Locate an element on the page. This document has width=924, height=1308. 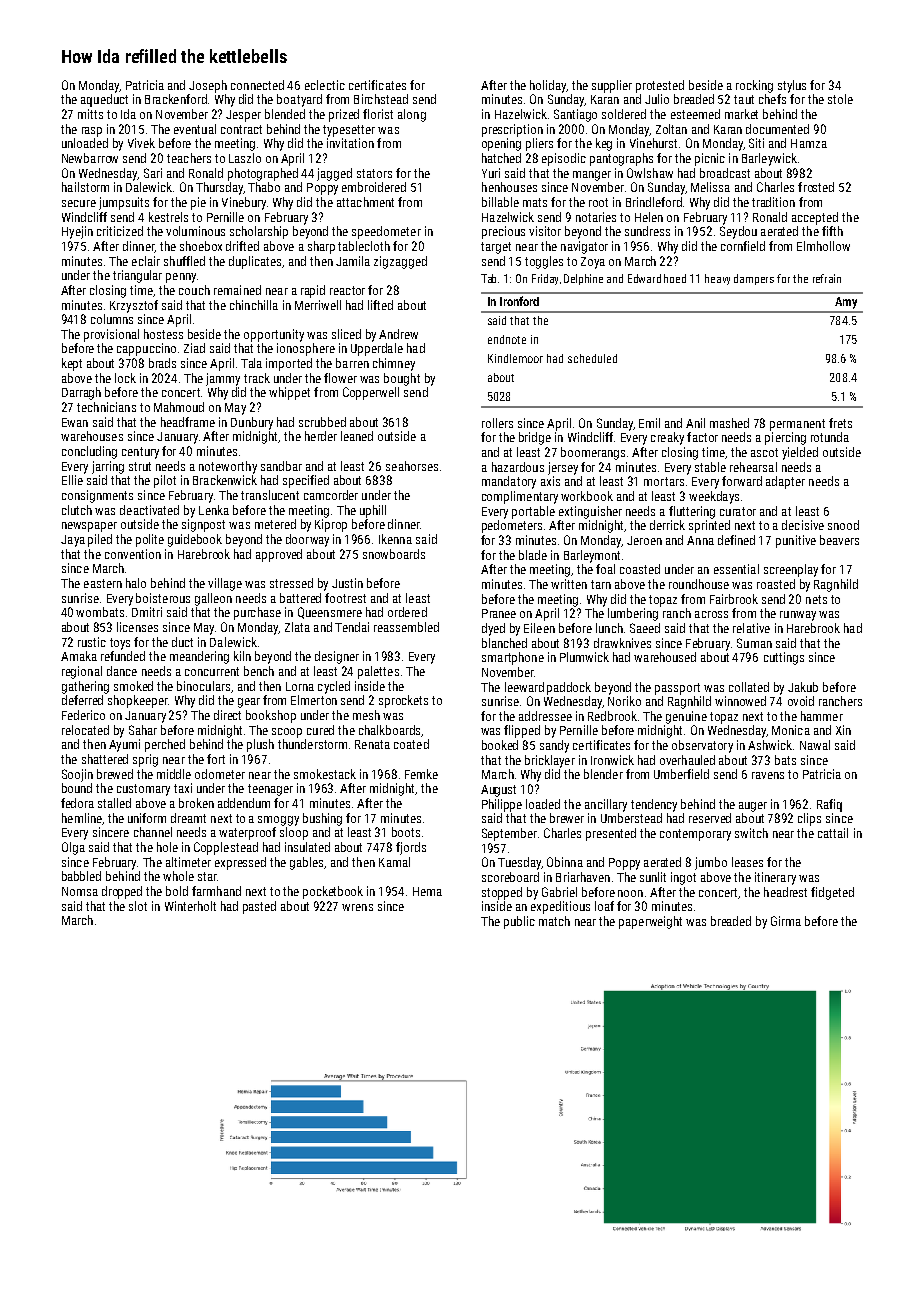
Newbarrow is located at coordinates (90, 158).
